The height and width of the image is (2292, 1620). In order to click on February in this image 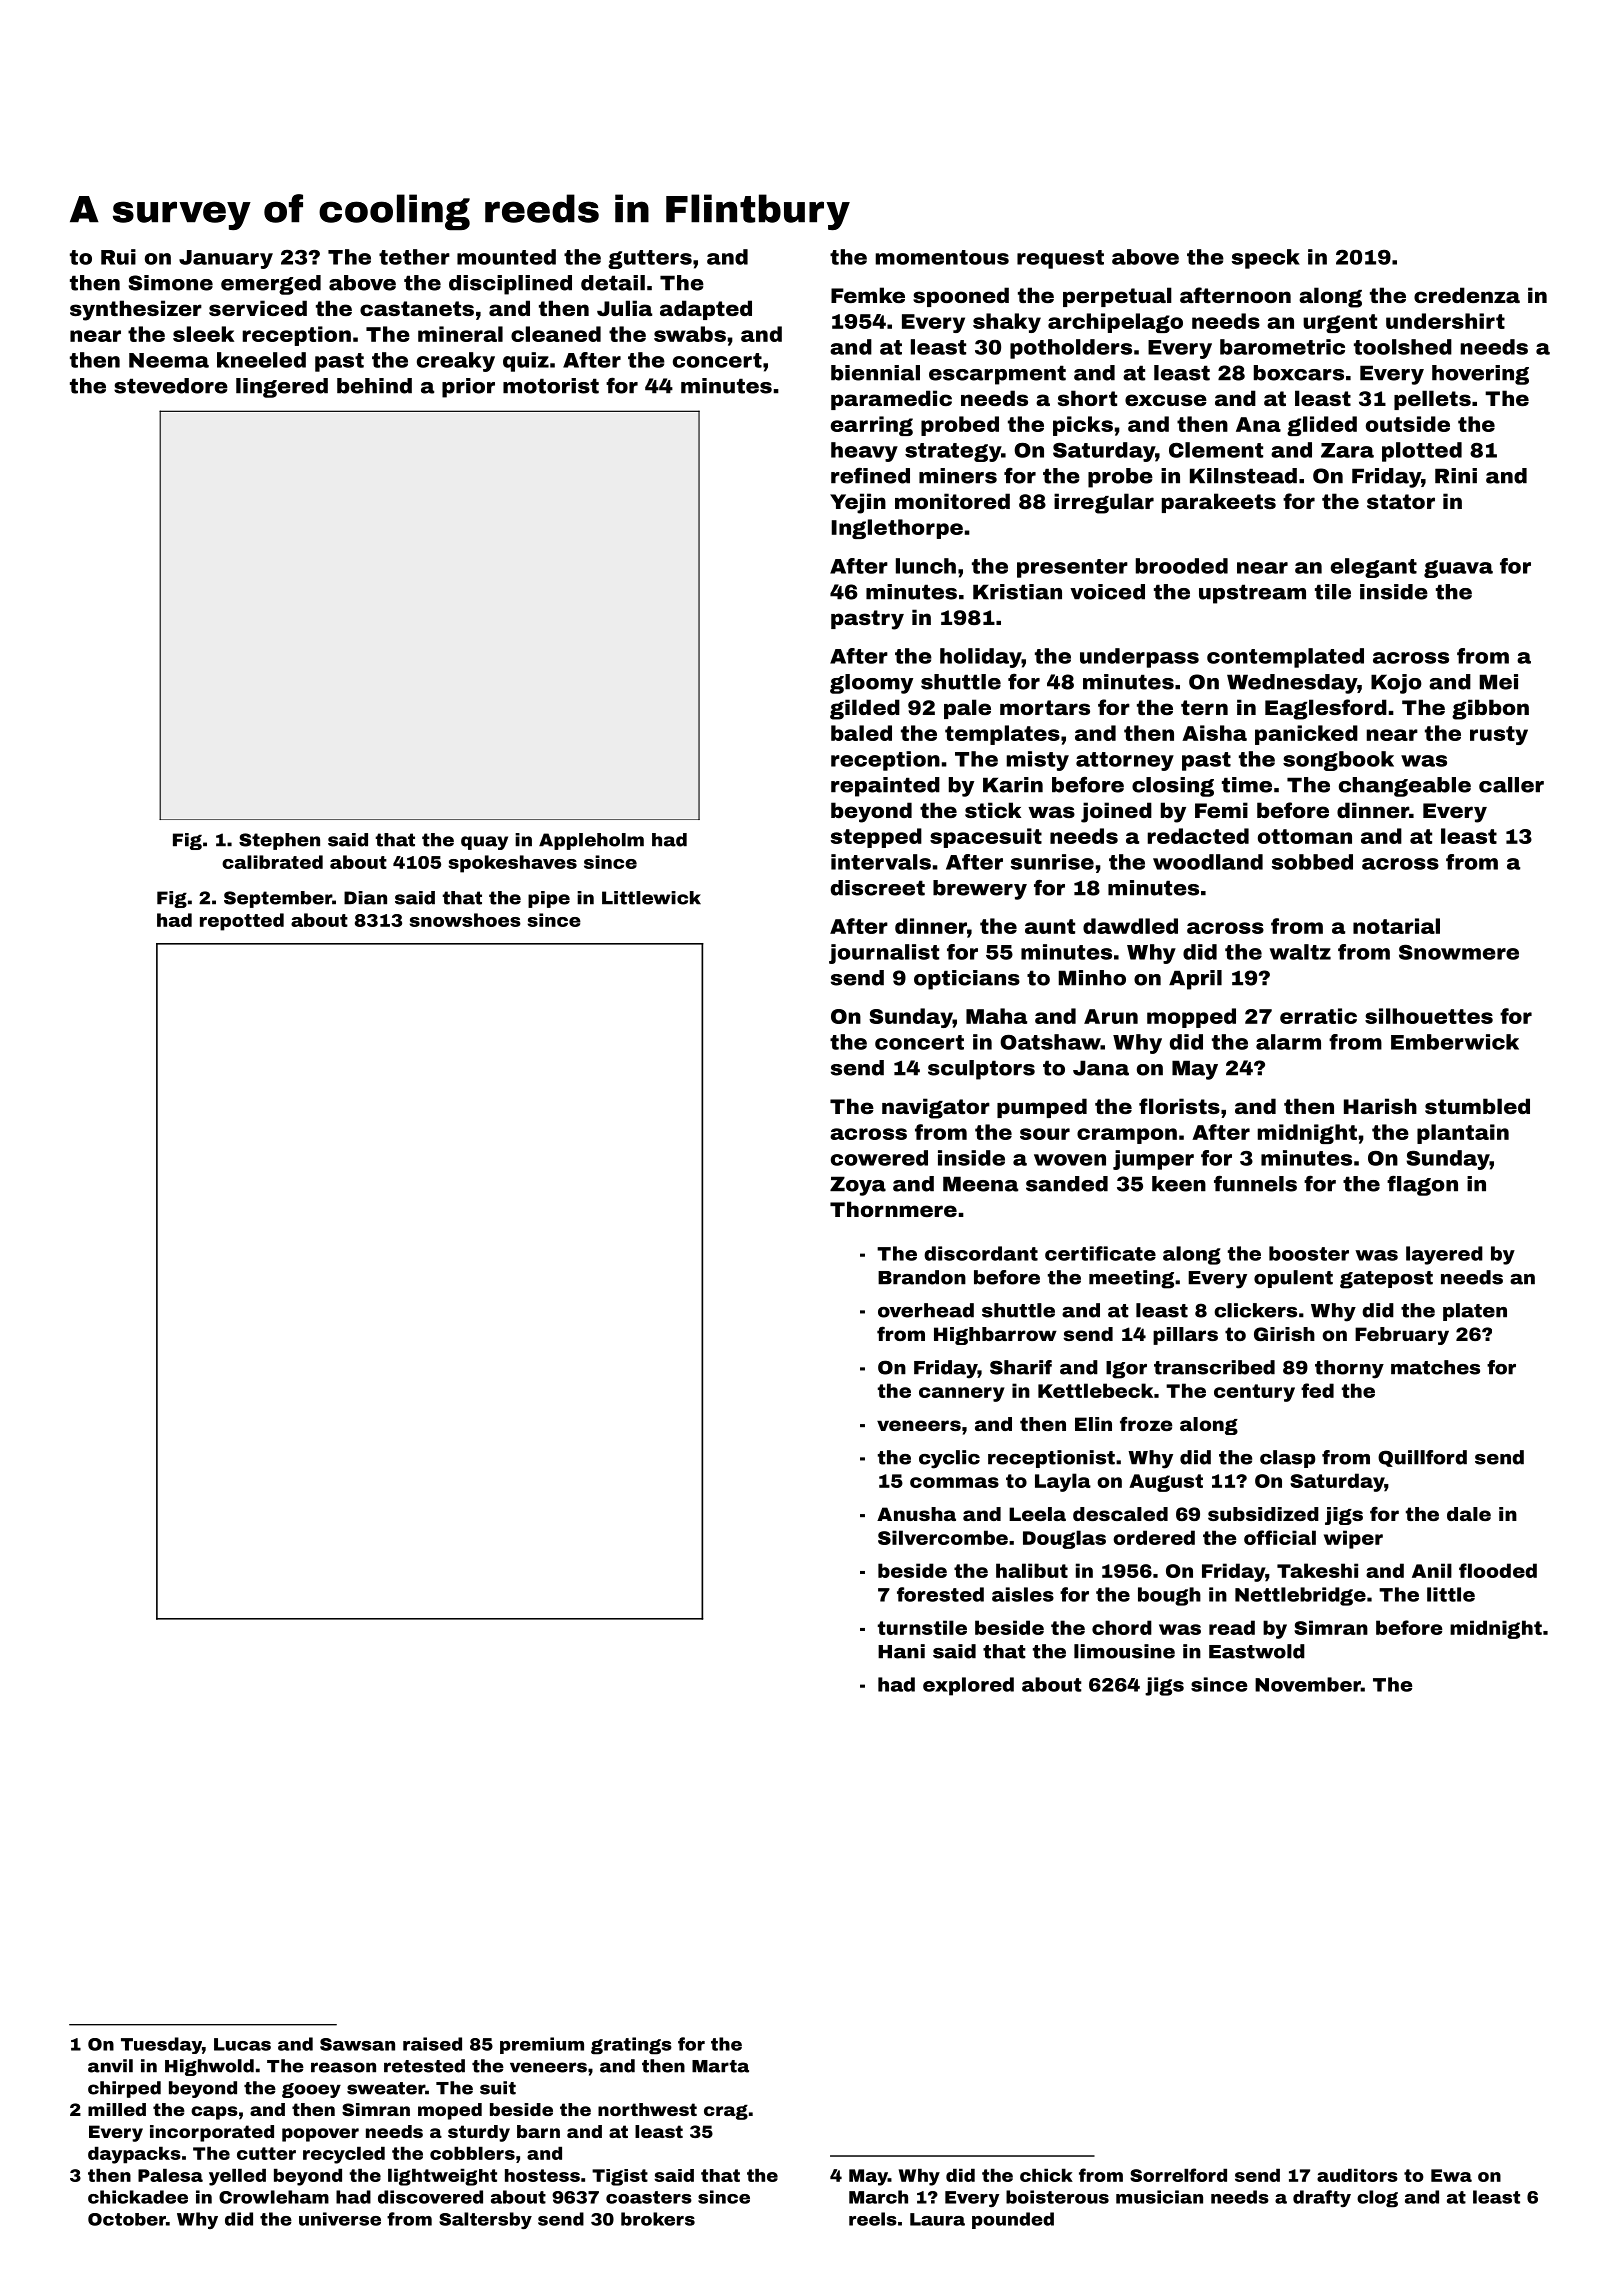, I will do `click(1402, 1336)`.
